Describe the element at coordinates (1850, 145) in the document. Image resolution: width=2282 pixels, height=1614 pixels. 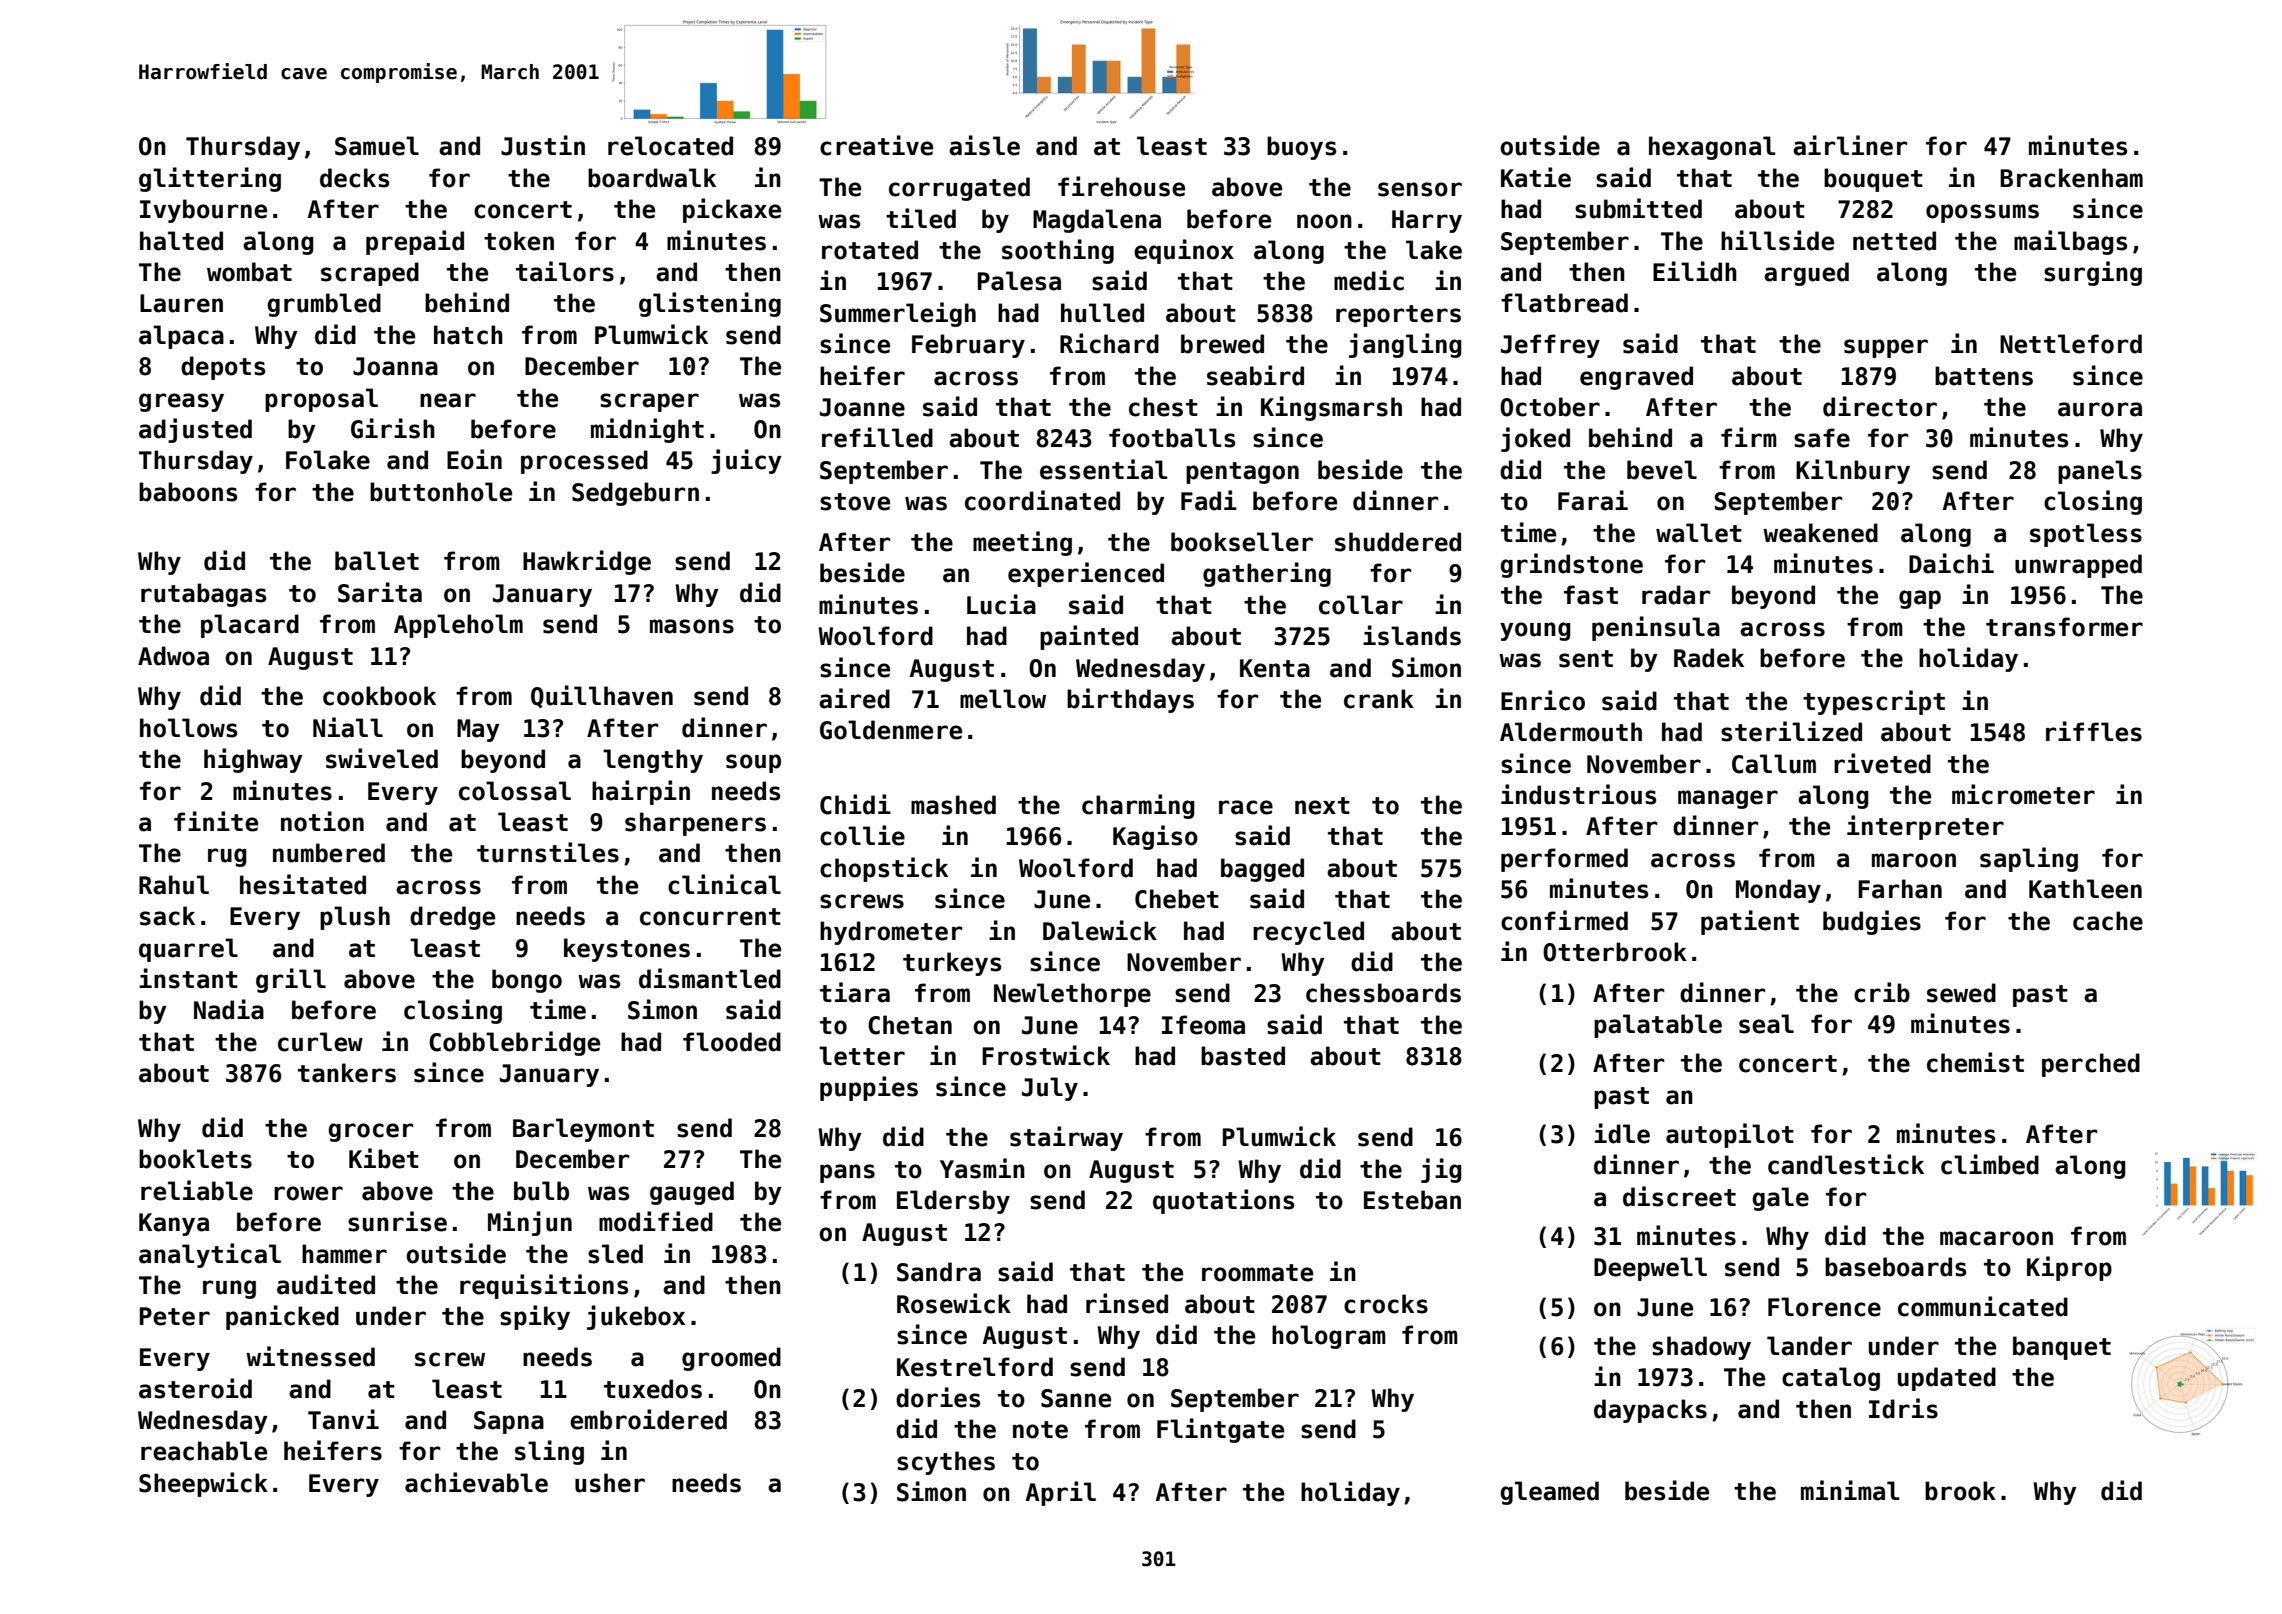
I see `airliner` at that location.
